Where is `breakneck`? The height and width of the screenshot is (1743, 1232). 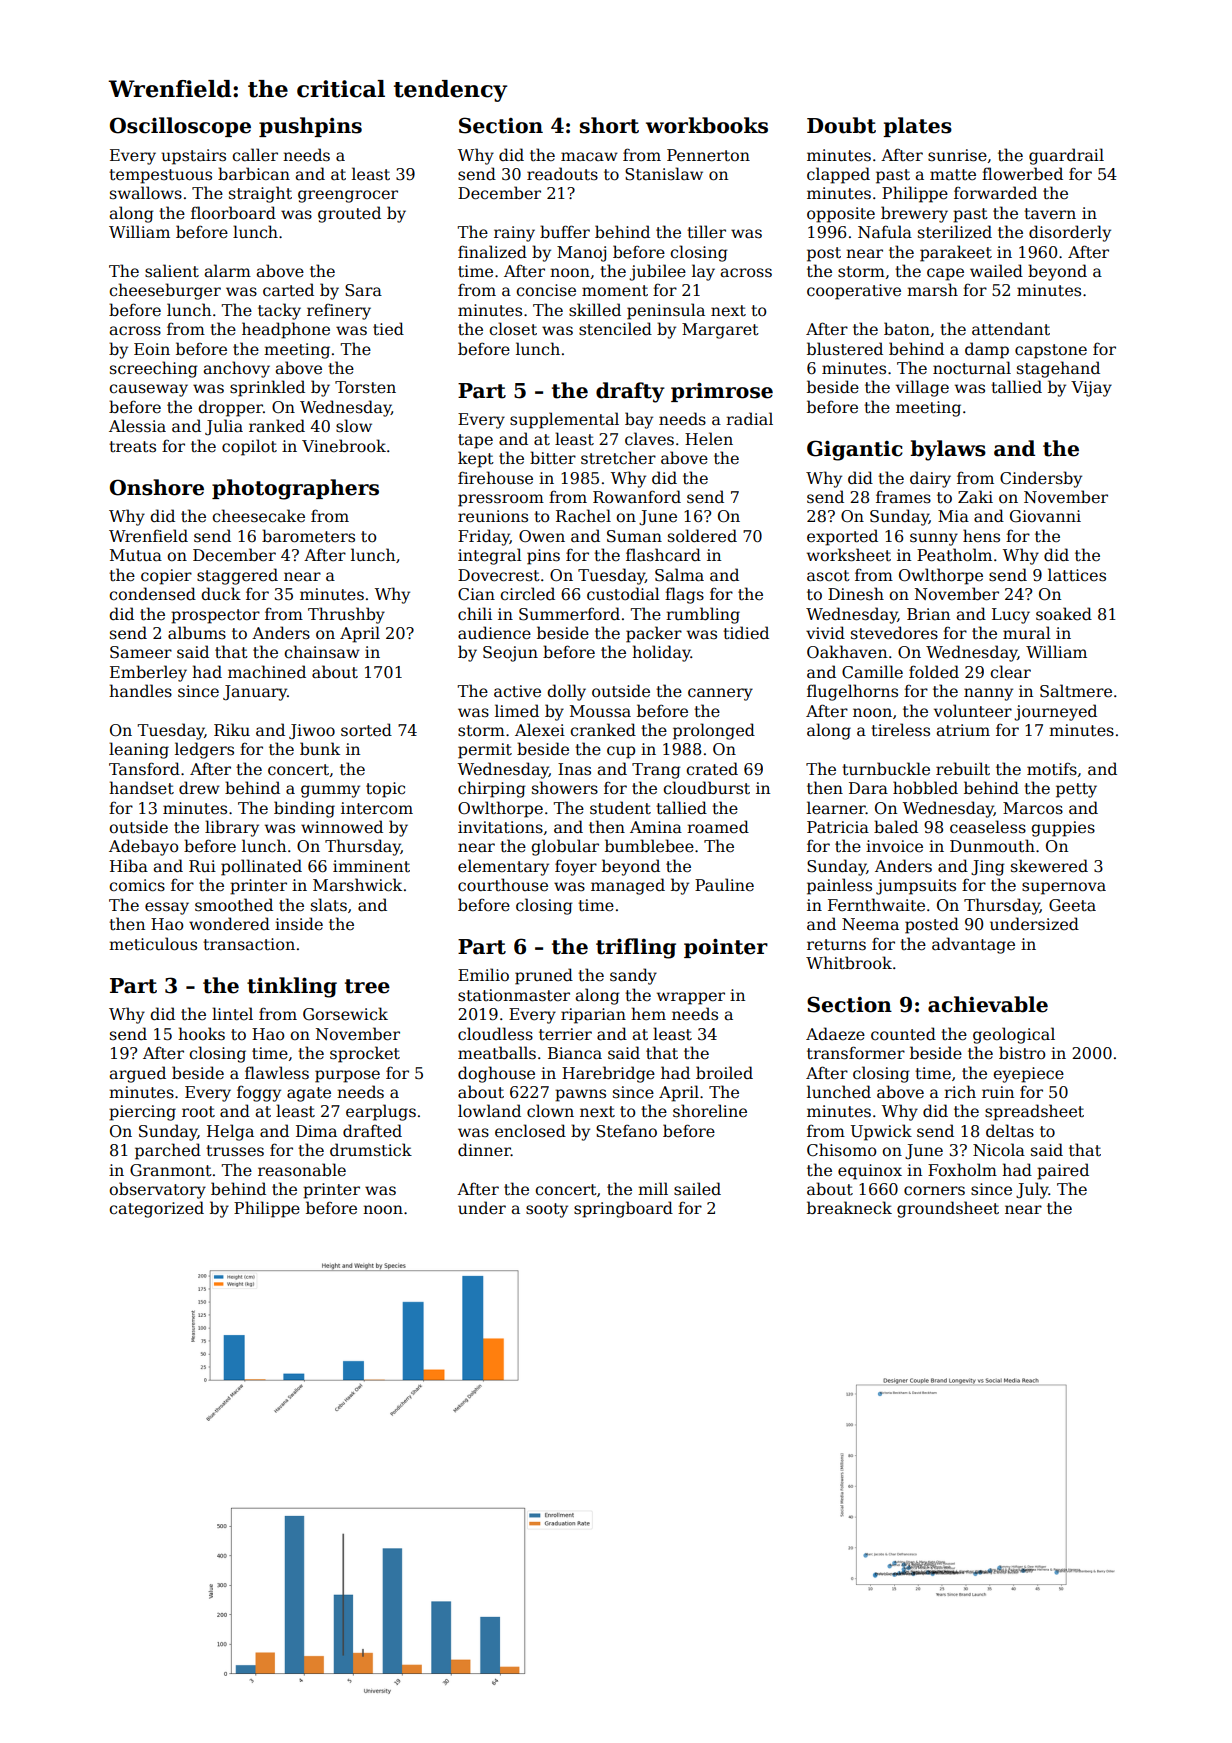
breakneck is located at coordinates (849, 1207).
